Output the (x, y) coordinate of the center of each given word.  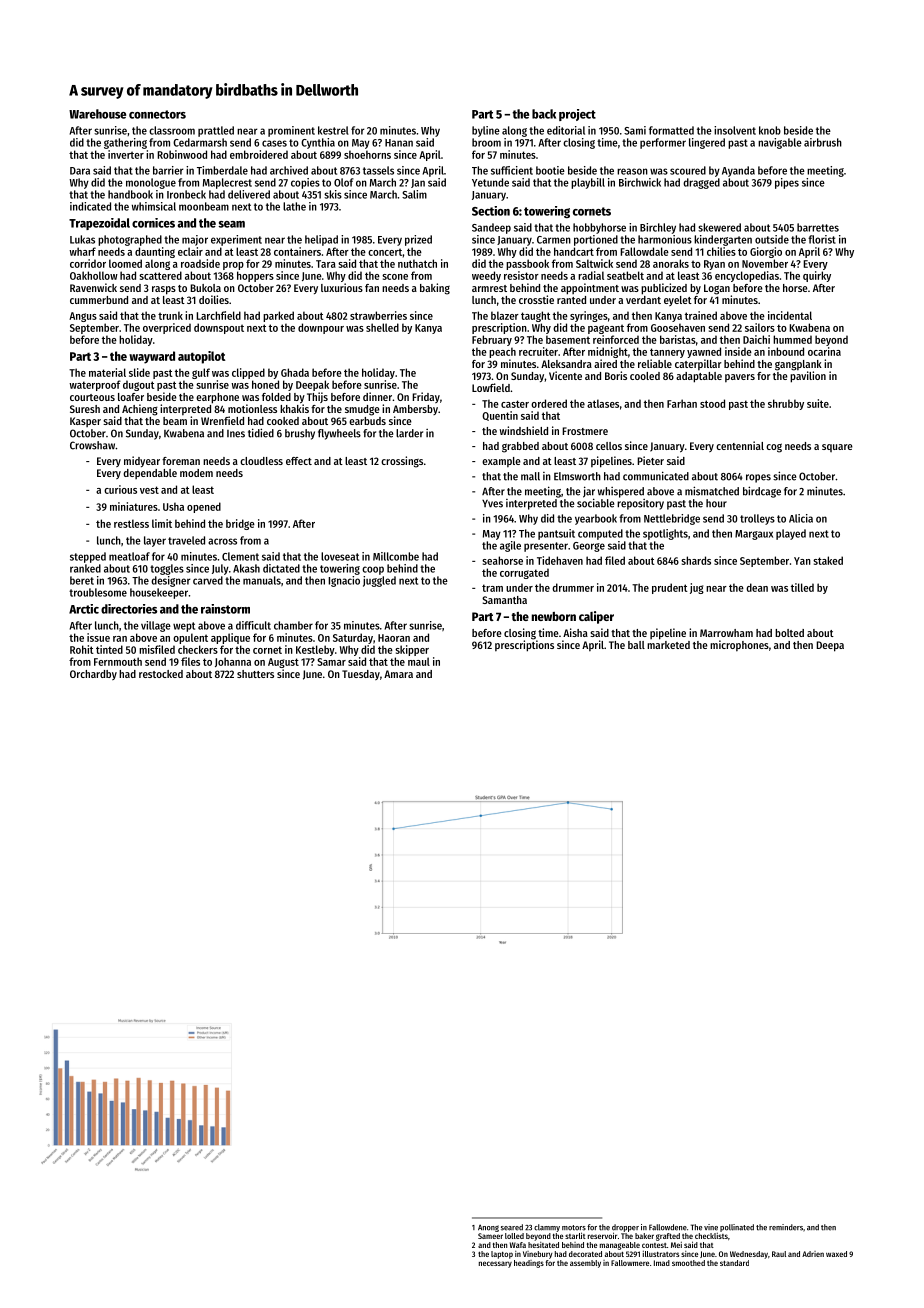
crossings (402, 462)
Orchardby (93, 675)
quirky (817, 276)
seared (512, 1227)
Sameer (490, 1236)
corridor (88, 263)
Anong (488, 1228)
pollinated (737, 1228)
